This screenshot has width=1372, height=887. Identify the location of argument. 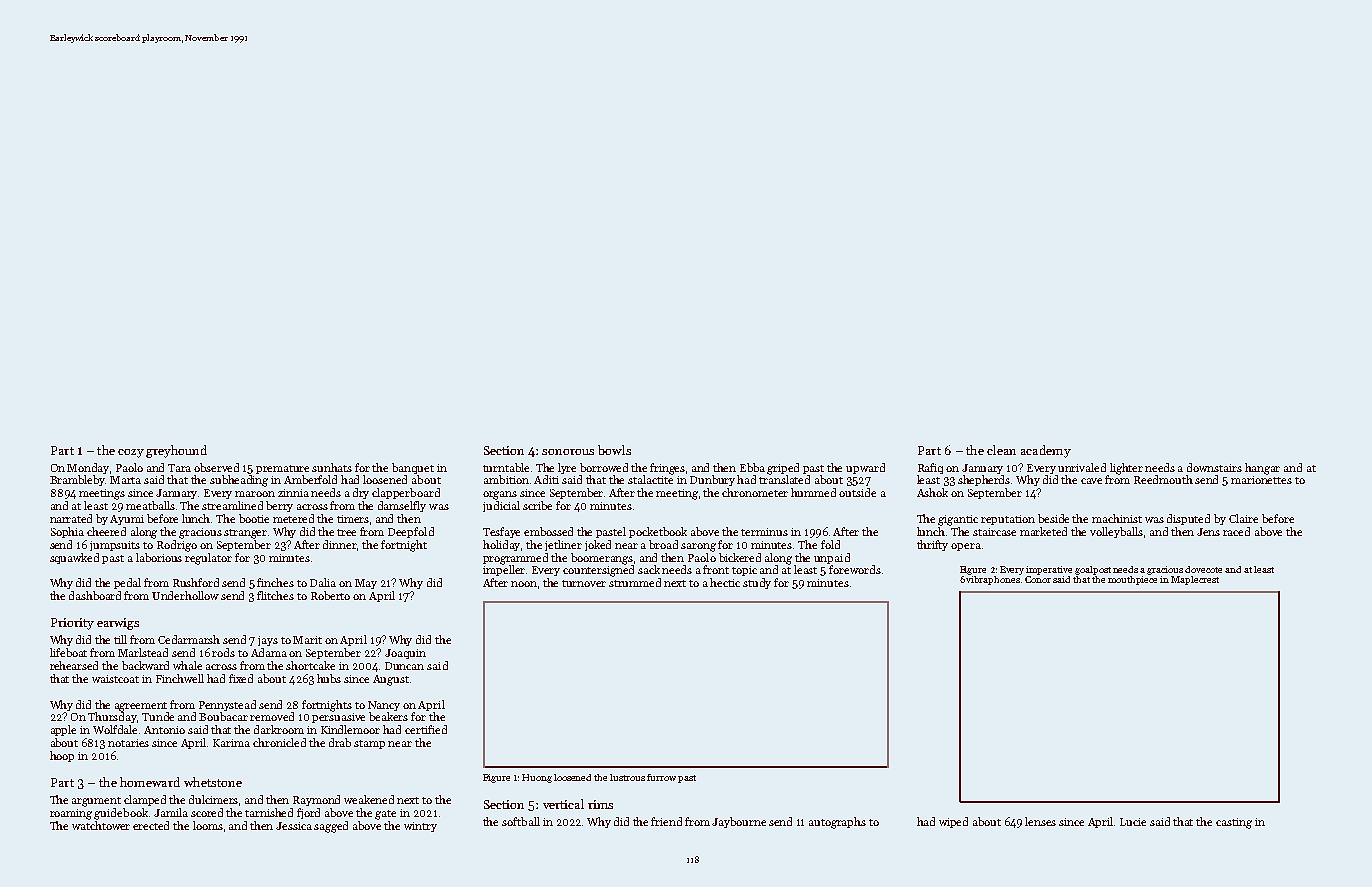
(96, 802).
